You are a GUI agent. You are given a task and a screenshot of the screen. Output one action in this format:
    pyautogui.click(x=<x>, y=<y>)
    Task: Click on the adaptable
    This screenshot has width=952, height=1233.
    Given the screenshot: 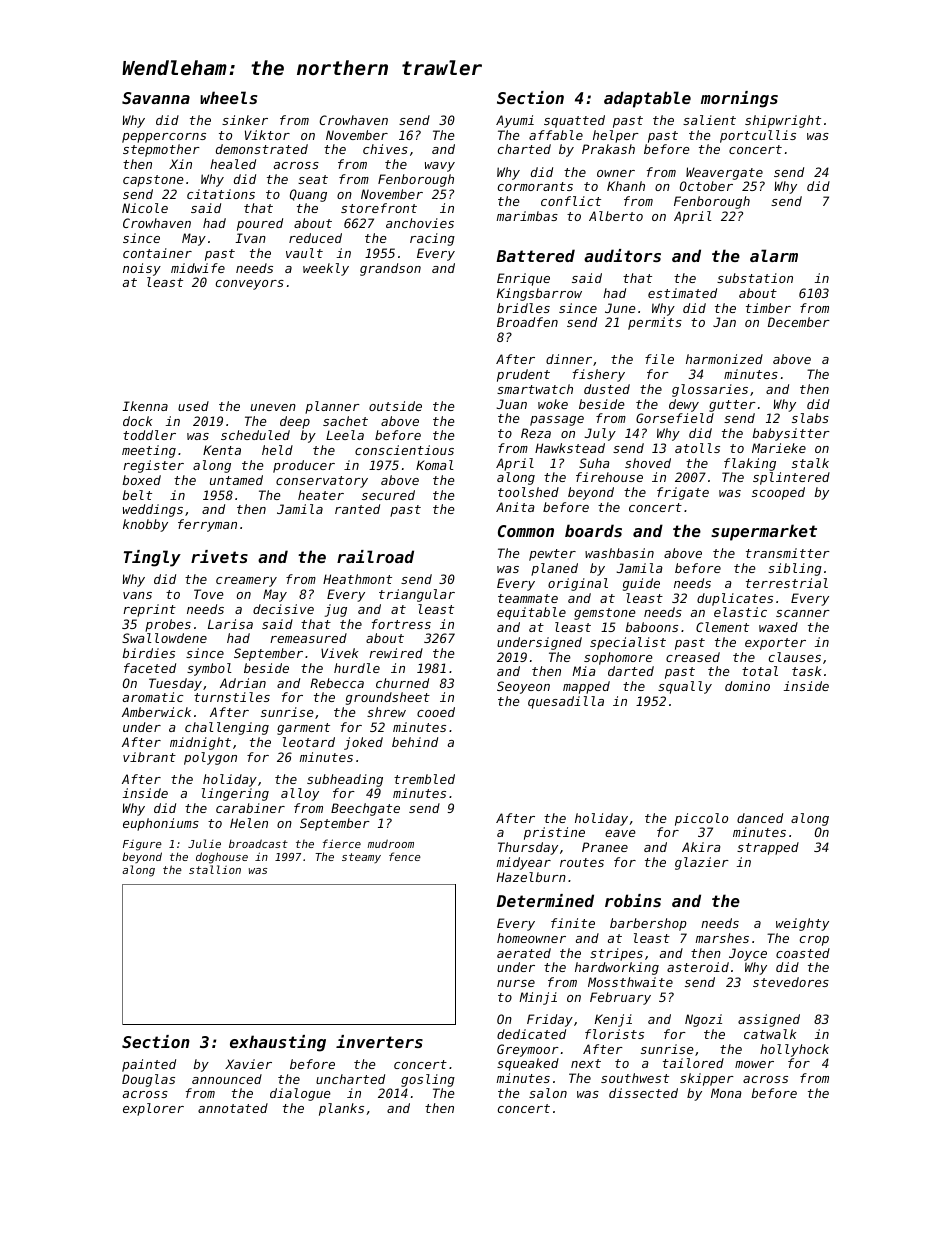 What is the action you would take?
    pyautogui.click(x=647, y=99)
